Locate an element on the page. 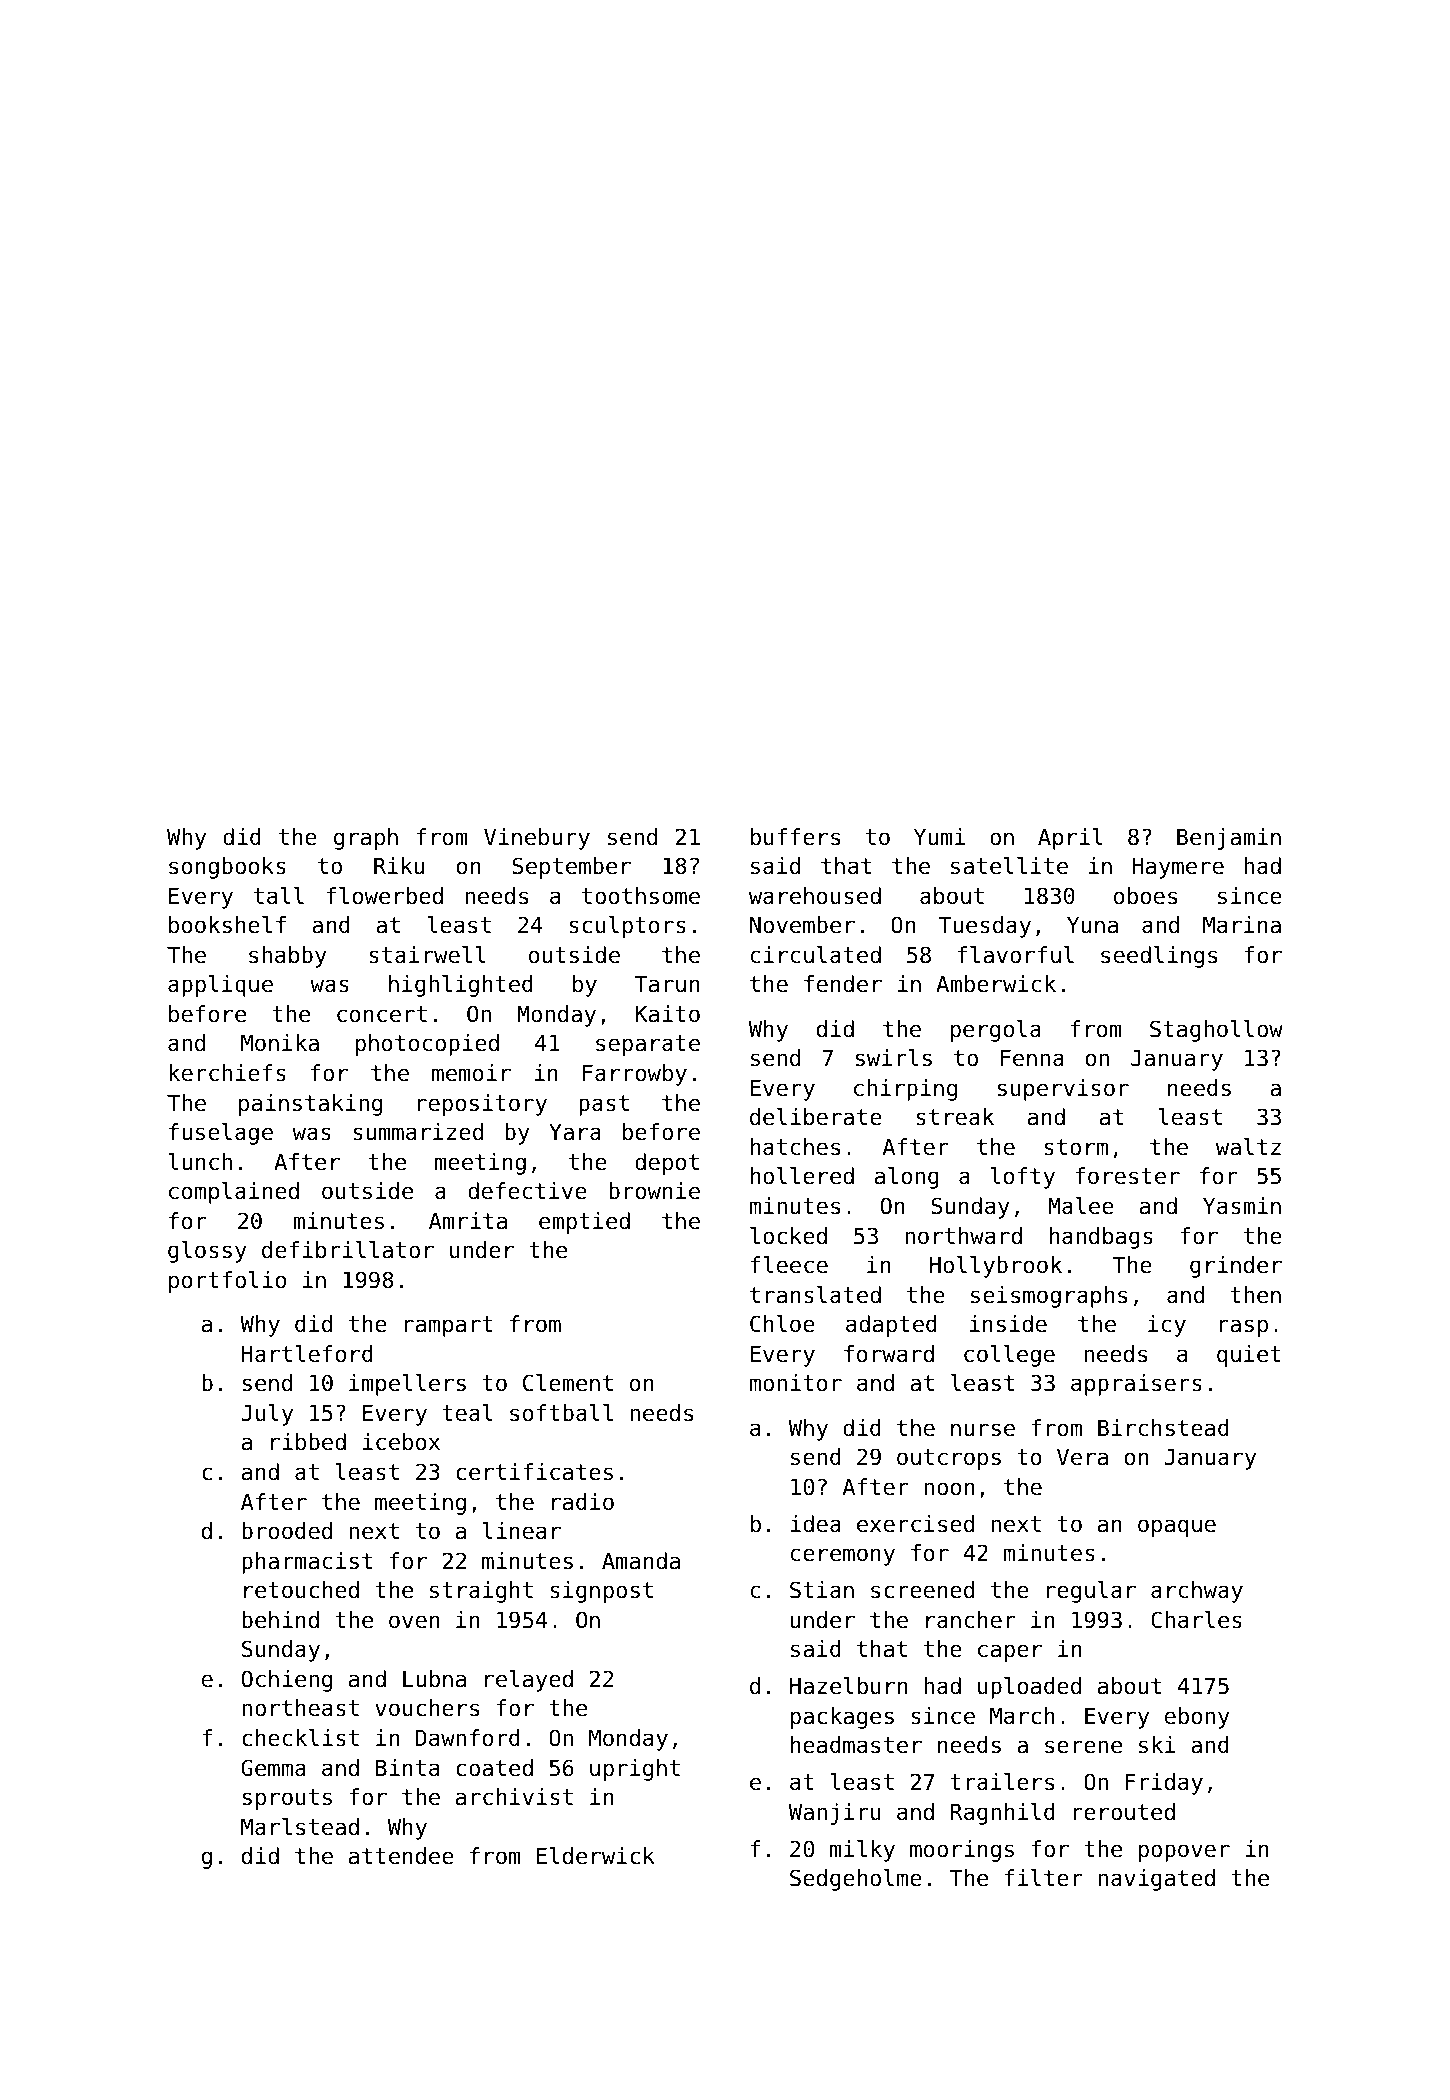  radio is located at coordinates (583, 1502).
